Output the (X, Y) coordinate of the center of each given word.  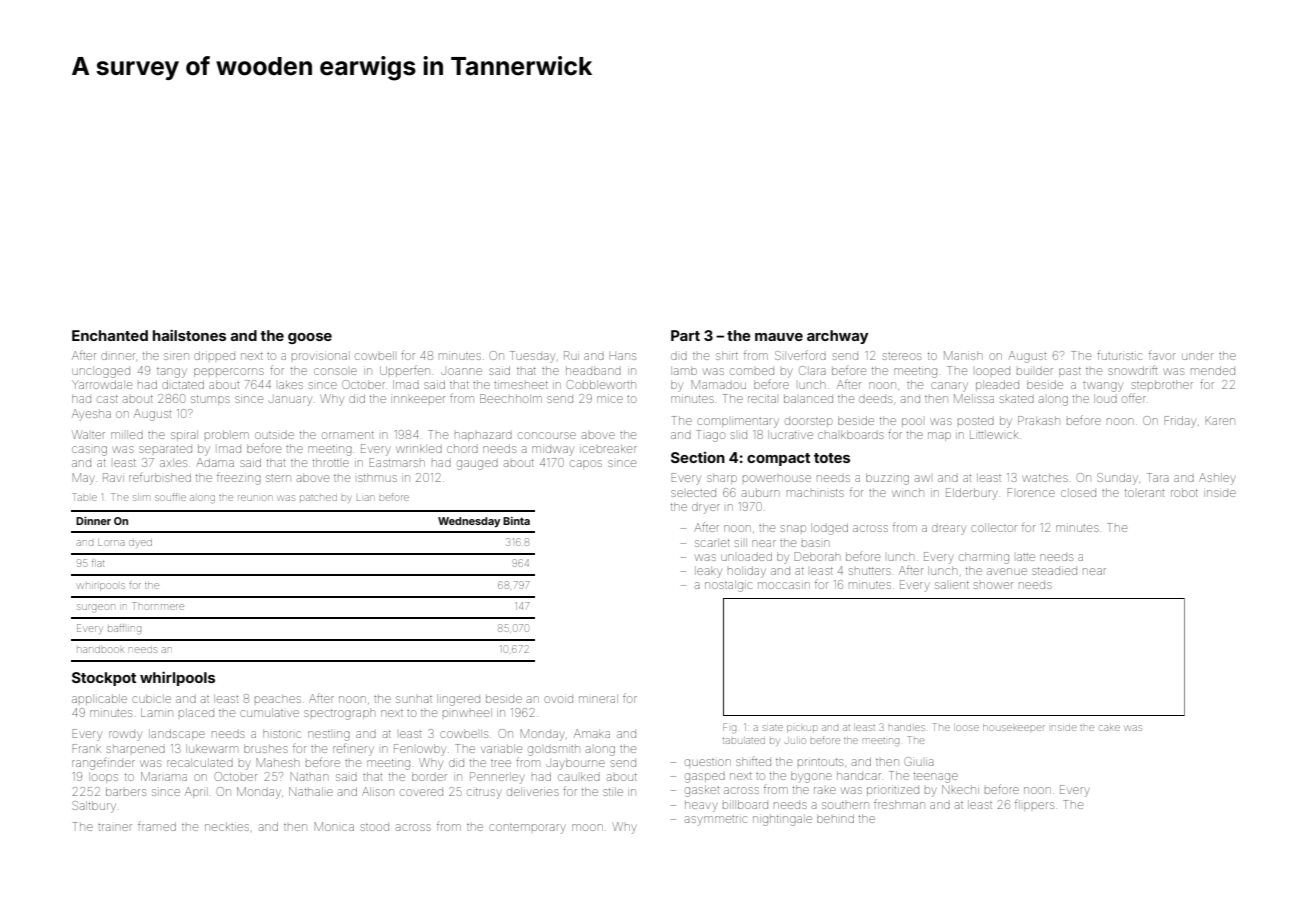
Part (685, 335)
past (1070, 372)
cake (1110, 727)
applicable (99, 699)
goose (310, 338)
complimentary (738, 423)
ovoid (558, 699)
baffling (124, 629)
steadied (1054, 571)
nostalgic (728, 586)
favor (1162, 356)
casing (89, 451)
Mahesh (277, 762)
